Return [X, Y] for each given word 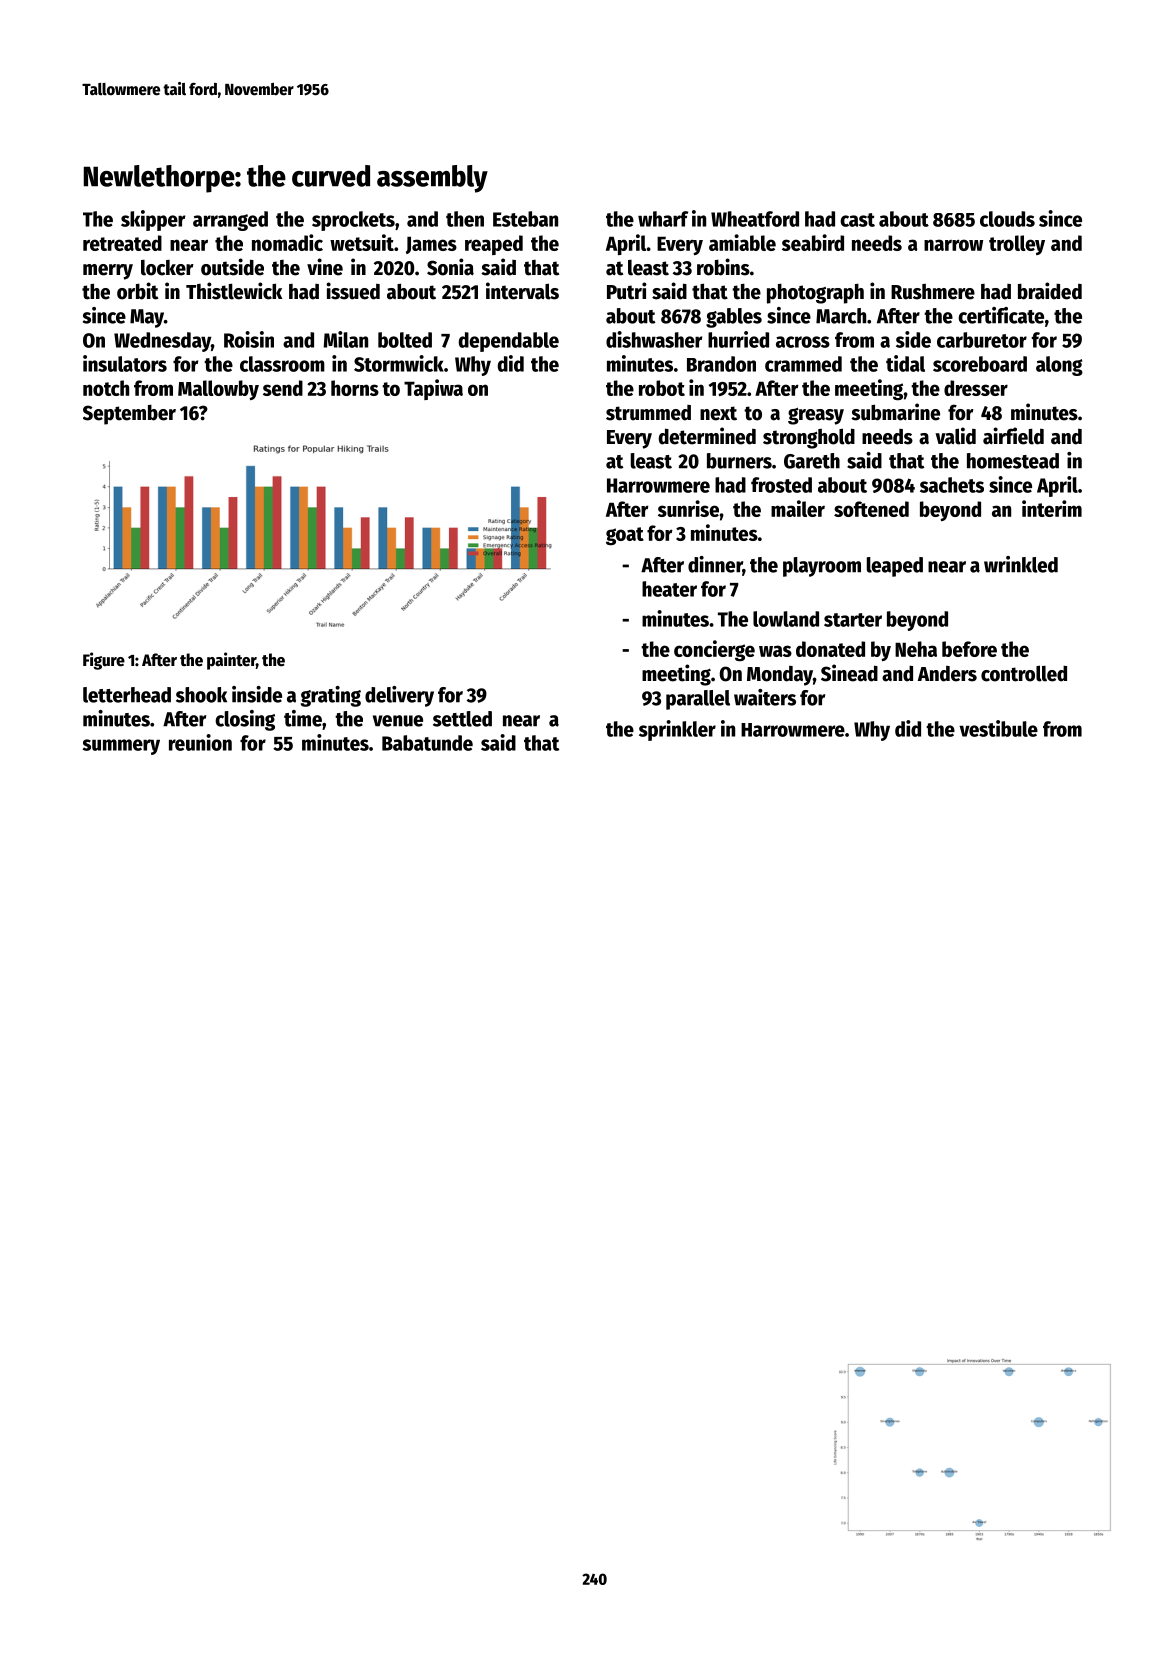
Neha [916, 649]
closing [245, 720]
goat [625, 536]
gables [734, 318]
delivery [399, 696]
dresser [976, 388]
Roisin [249, 339]
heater [669, 589]
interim [1052, 508]
